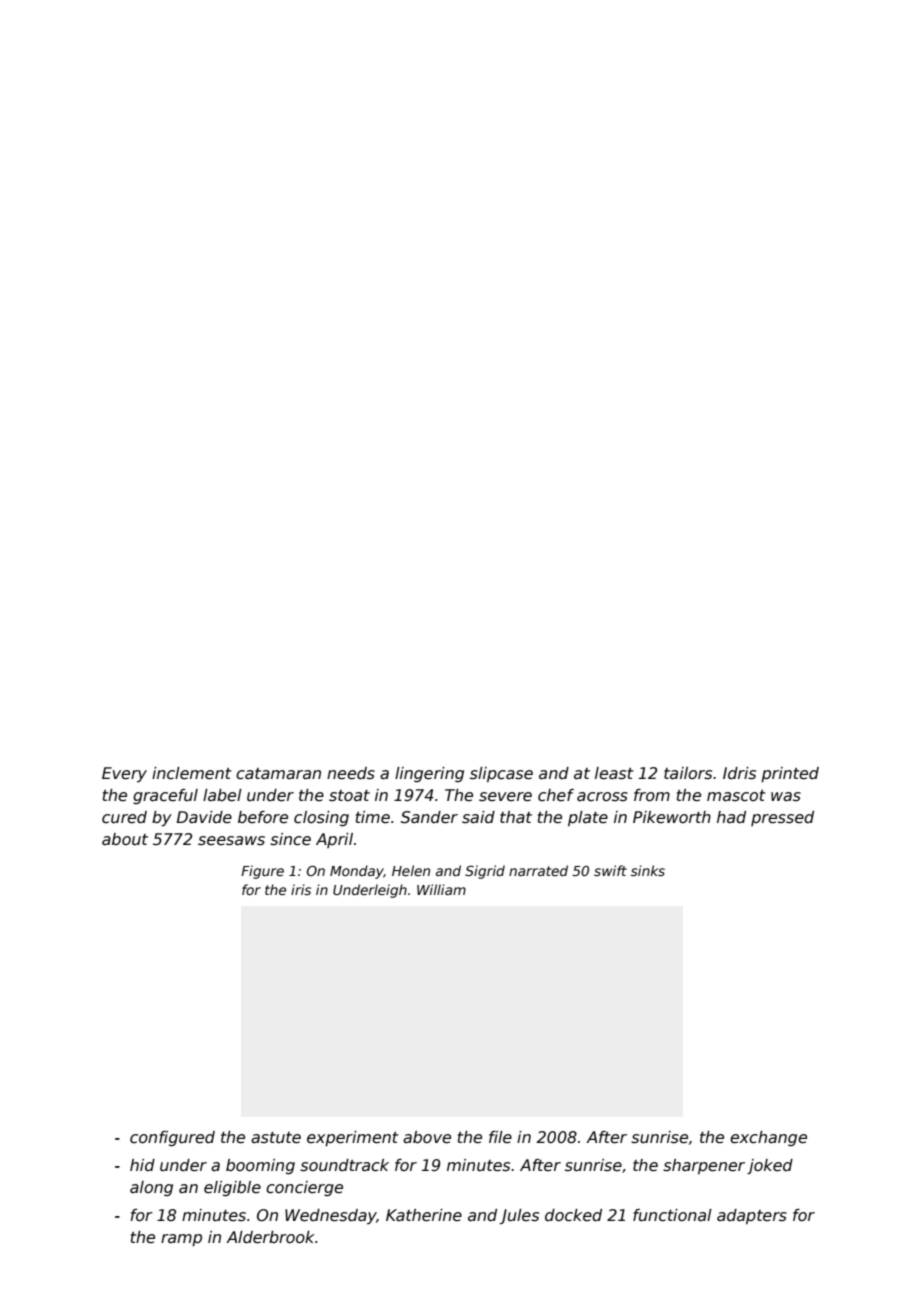 This document has width=924, height=1308. Describe the element at coordinates (688, 773) in the document. I see `tailors` at that location.
